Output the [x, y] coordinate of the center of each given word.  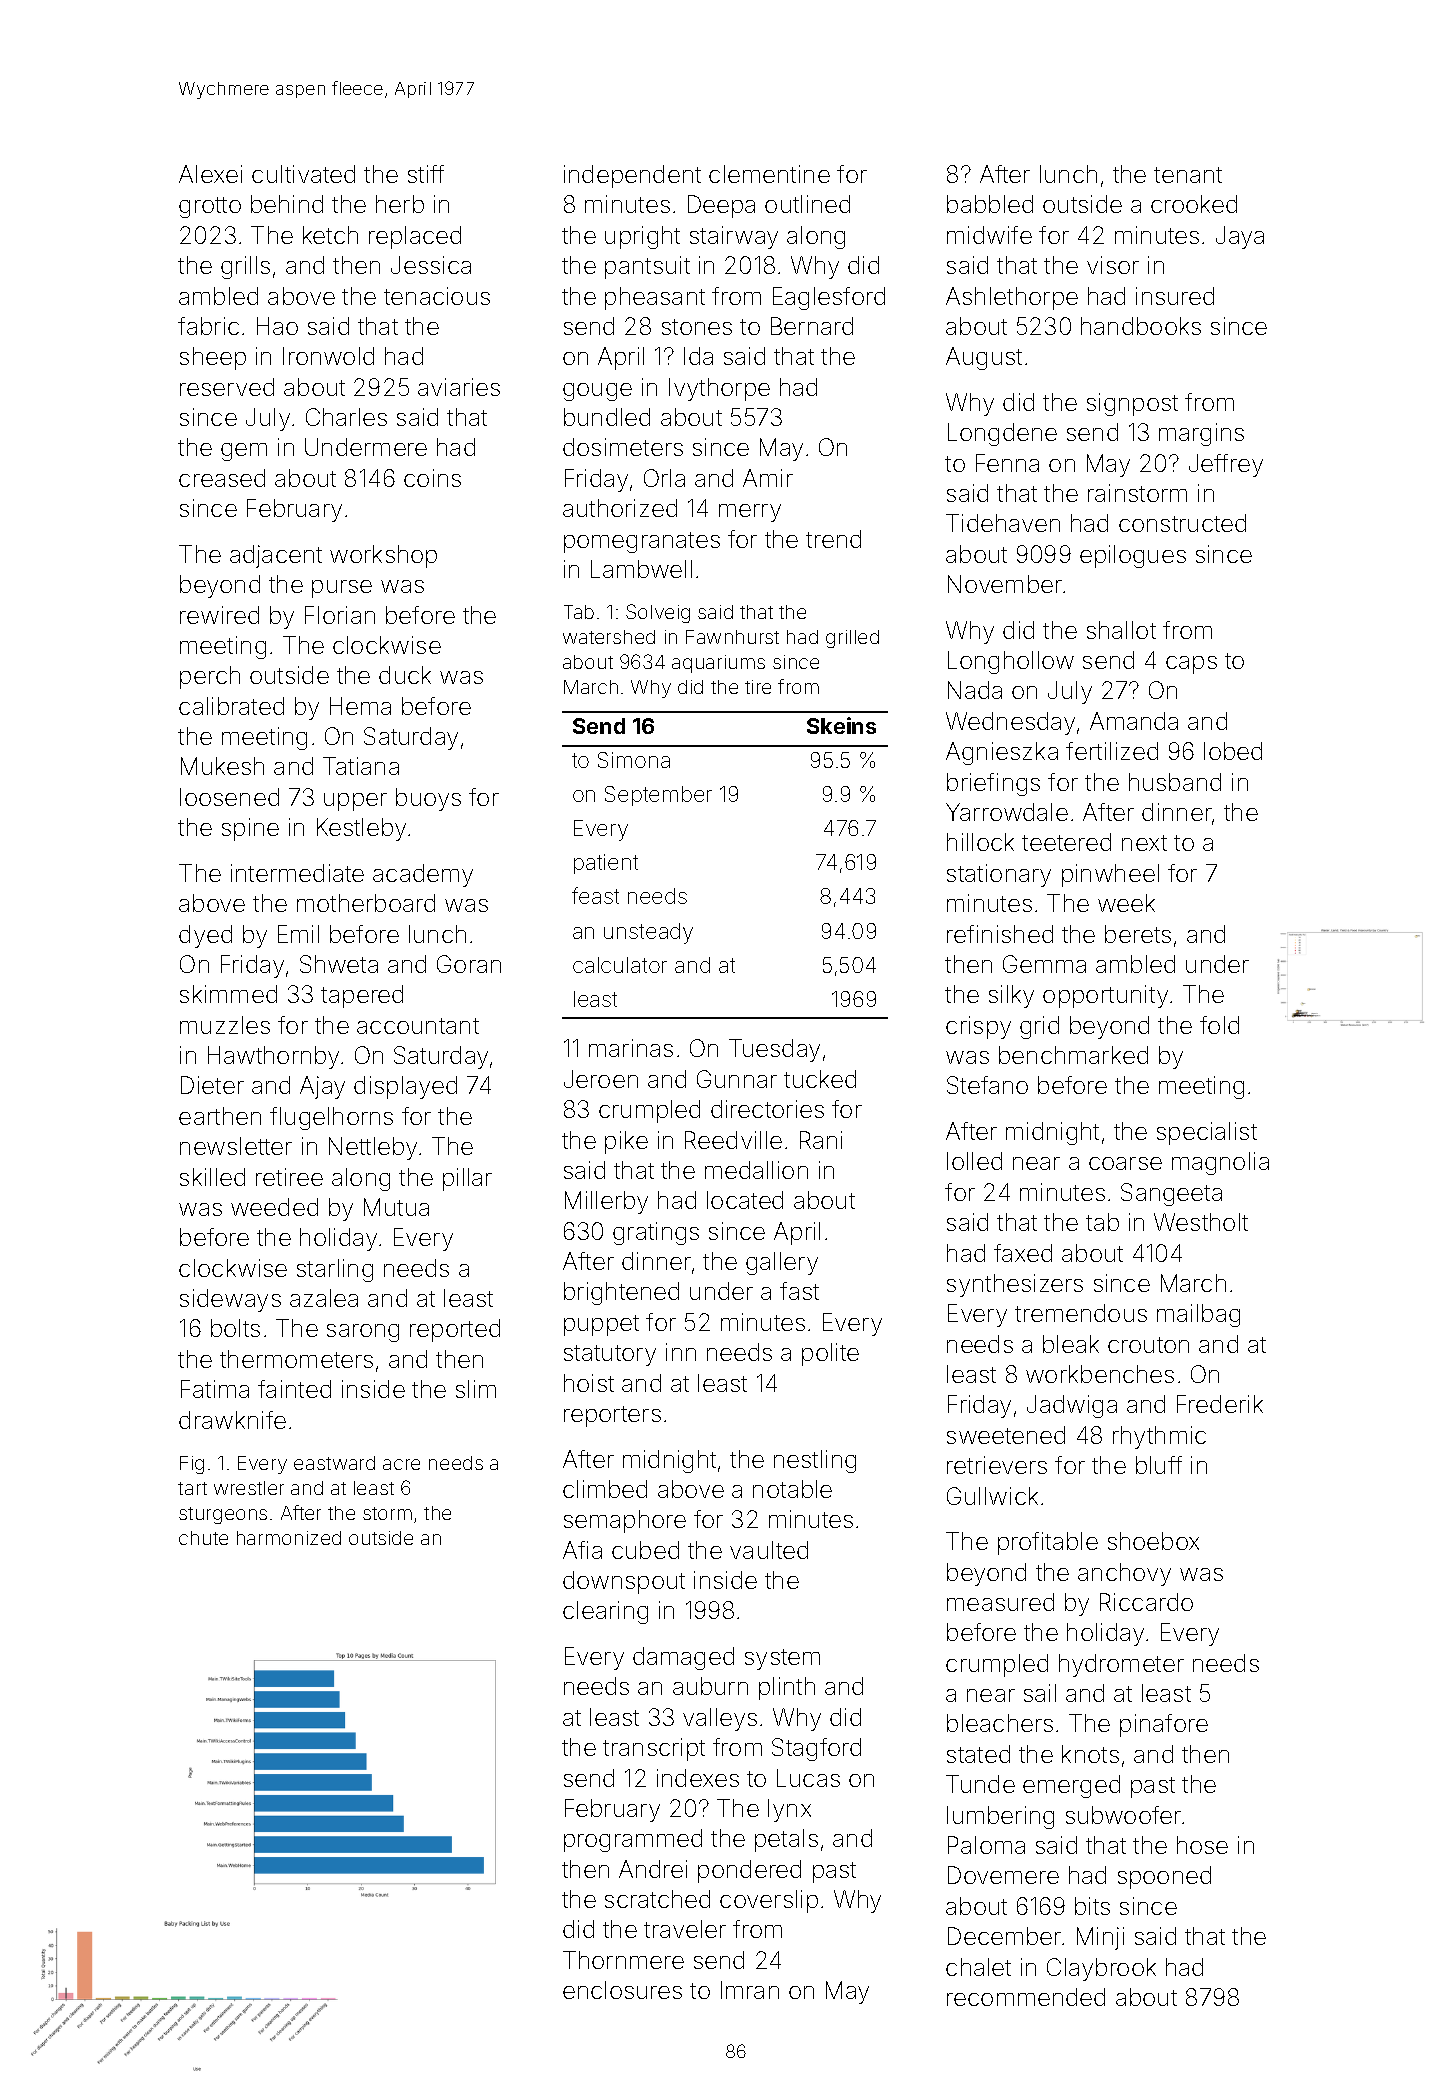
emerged [1071, 1786]
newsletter [236, 1146]
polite [830, 1354]
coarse [1125, 1163]
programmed [633, 1840]
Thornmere [623, 1960]
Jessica [431, 265]
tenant [1188, 175]
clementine [769, 174]
